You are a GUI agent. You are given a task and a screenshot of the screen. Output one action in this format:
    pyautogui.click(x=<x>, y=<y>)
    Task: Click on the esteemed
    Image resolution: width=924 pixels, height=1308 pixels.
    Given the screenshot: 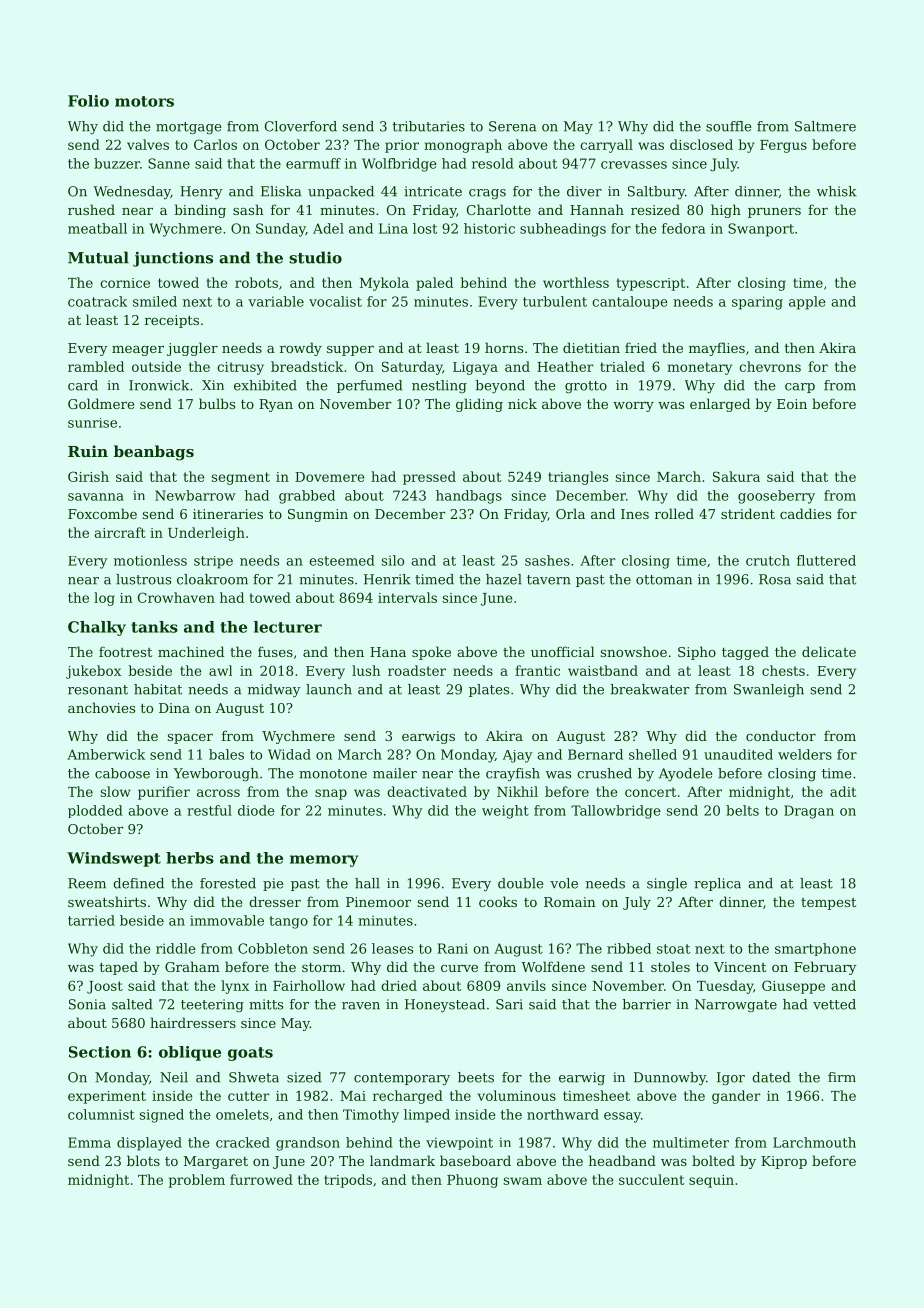 What is the action you would take?
    pyautogui.click(x=342, y=560)
